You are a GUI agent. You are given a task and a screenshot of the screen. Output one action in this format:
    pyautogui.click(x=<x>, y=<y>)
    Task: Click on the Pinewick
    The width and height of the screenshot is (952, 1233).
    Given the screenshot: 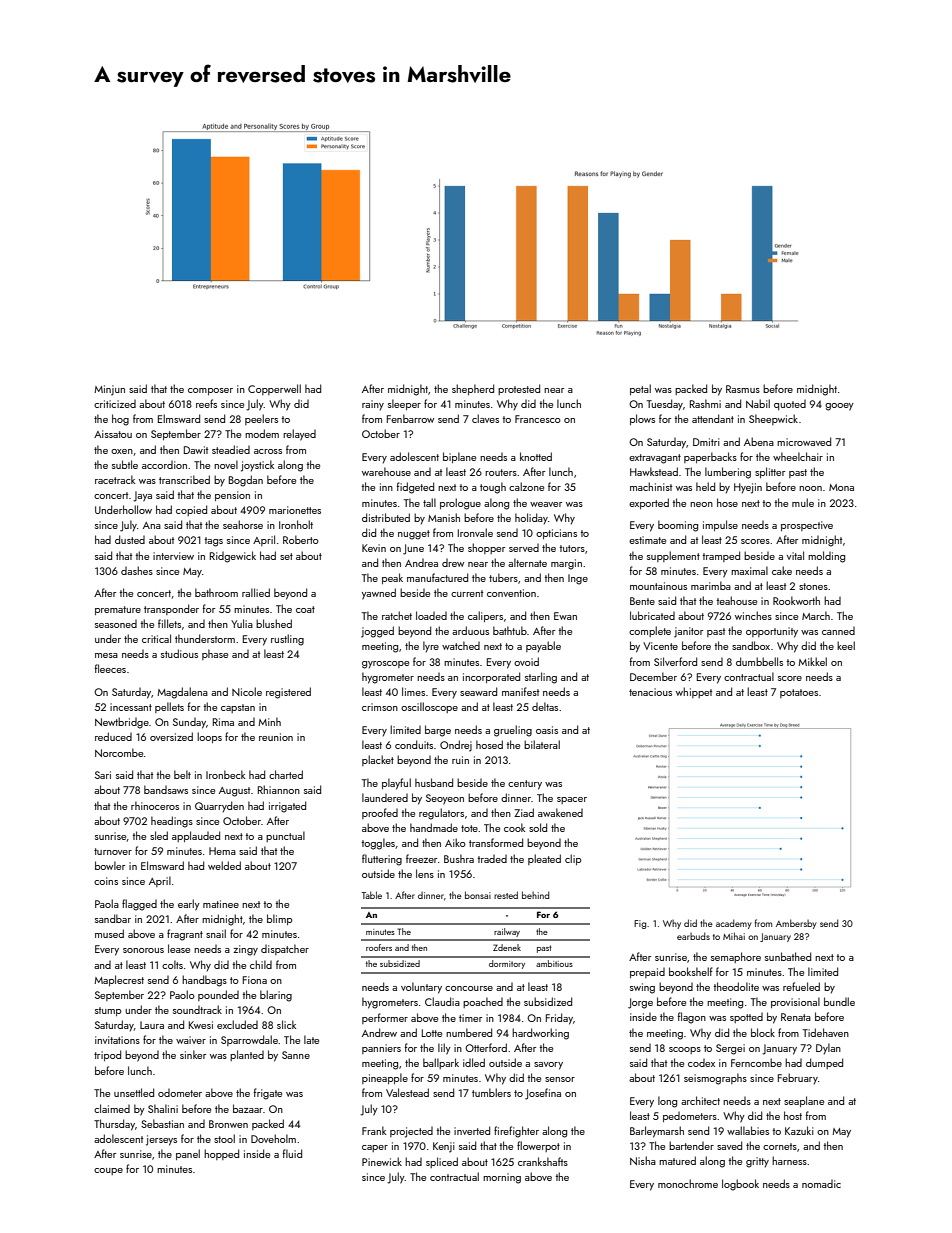 What is the action you would take?
    pyautogui.click(x=382, y=1161)
